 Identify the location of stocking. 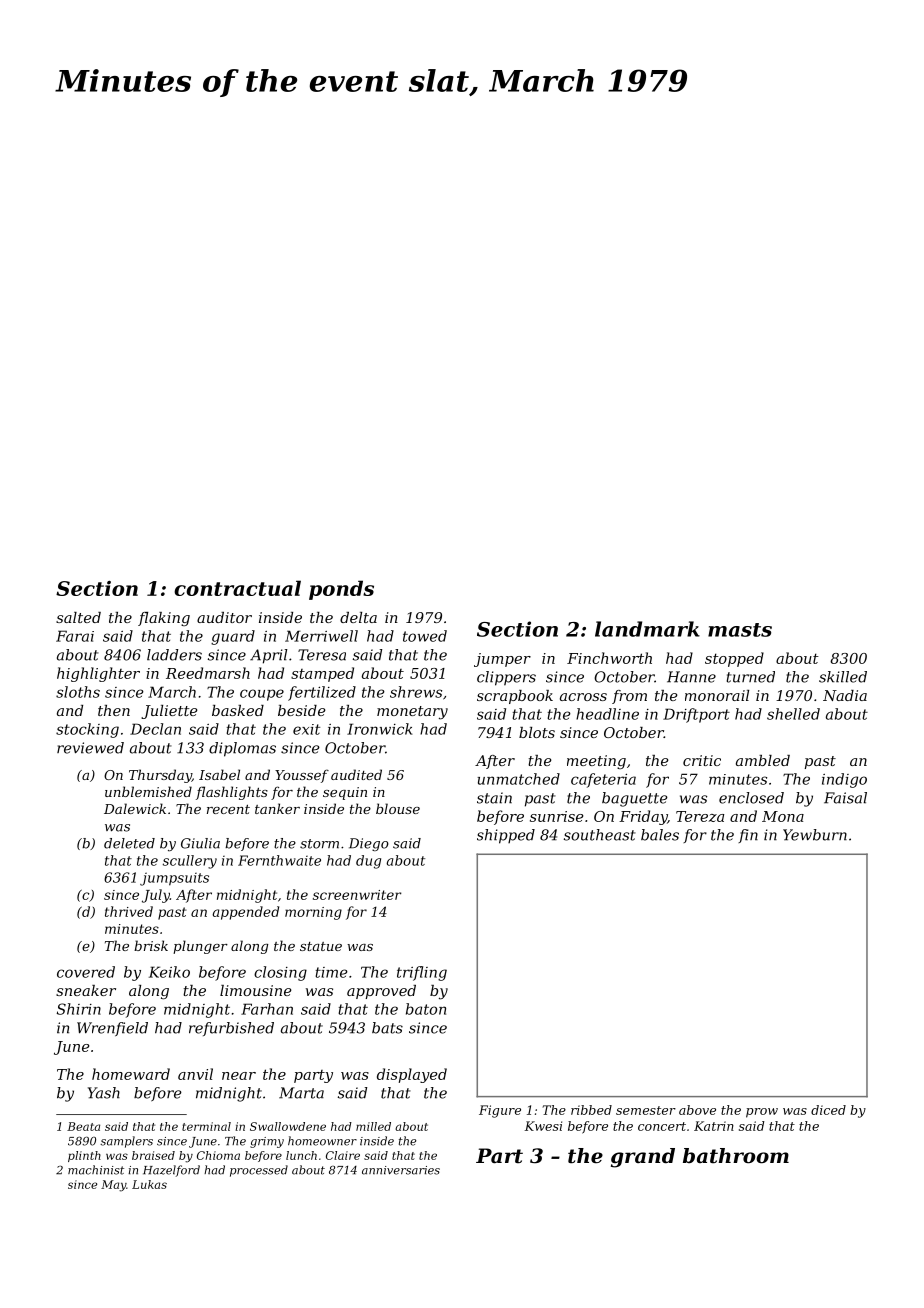
(87, 730).
